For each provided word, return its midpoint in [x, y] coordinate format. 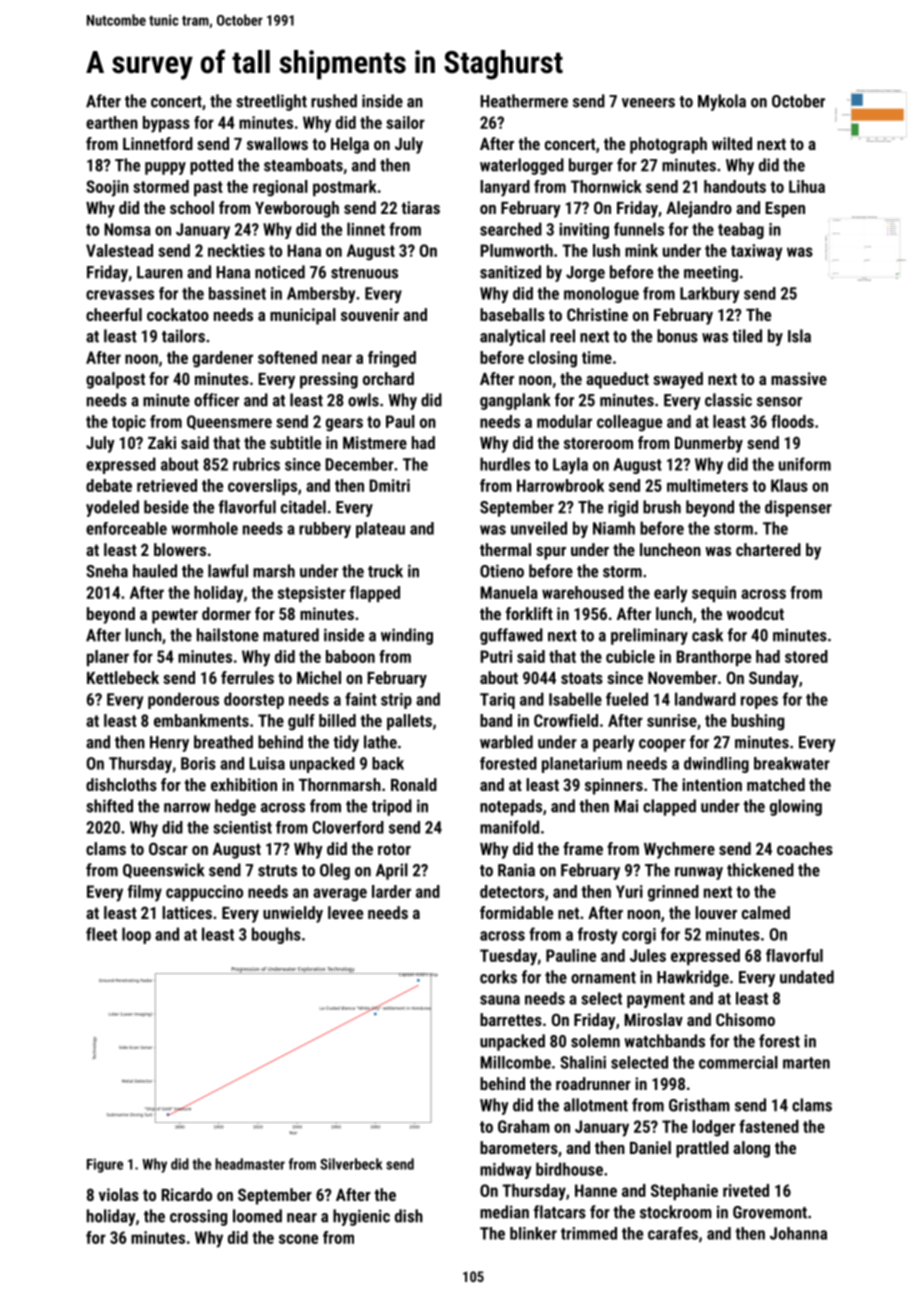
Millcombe [515, 1062]
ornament [603, 978]
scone [298, 1239]
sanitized [510, 272]
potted [211, 166]
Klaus [789, 485]
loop [136, 935]
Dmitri [389, 485]
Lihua [807, 186]
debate [109, 485]
